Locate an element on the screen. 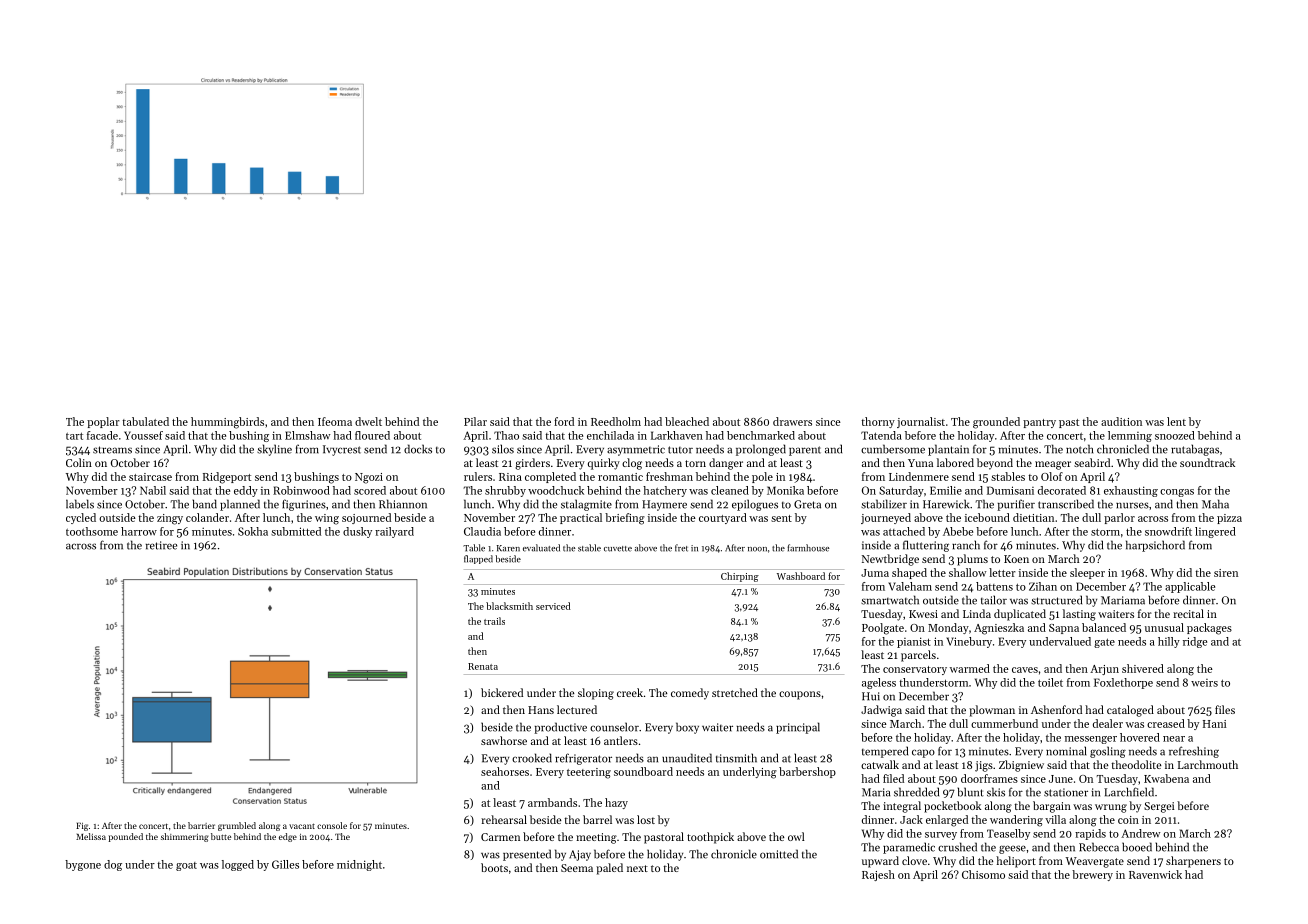 Image resolution: width=1308 pixels, height=924 pixels. streams is located at coordinates (112, 450).
